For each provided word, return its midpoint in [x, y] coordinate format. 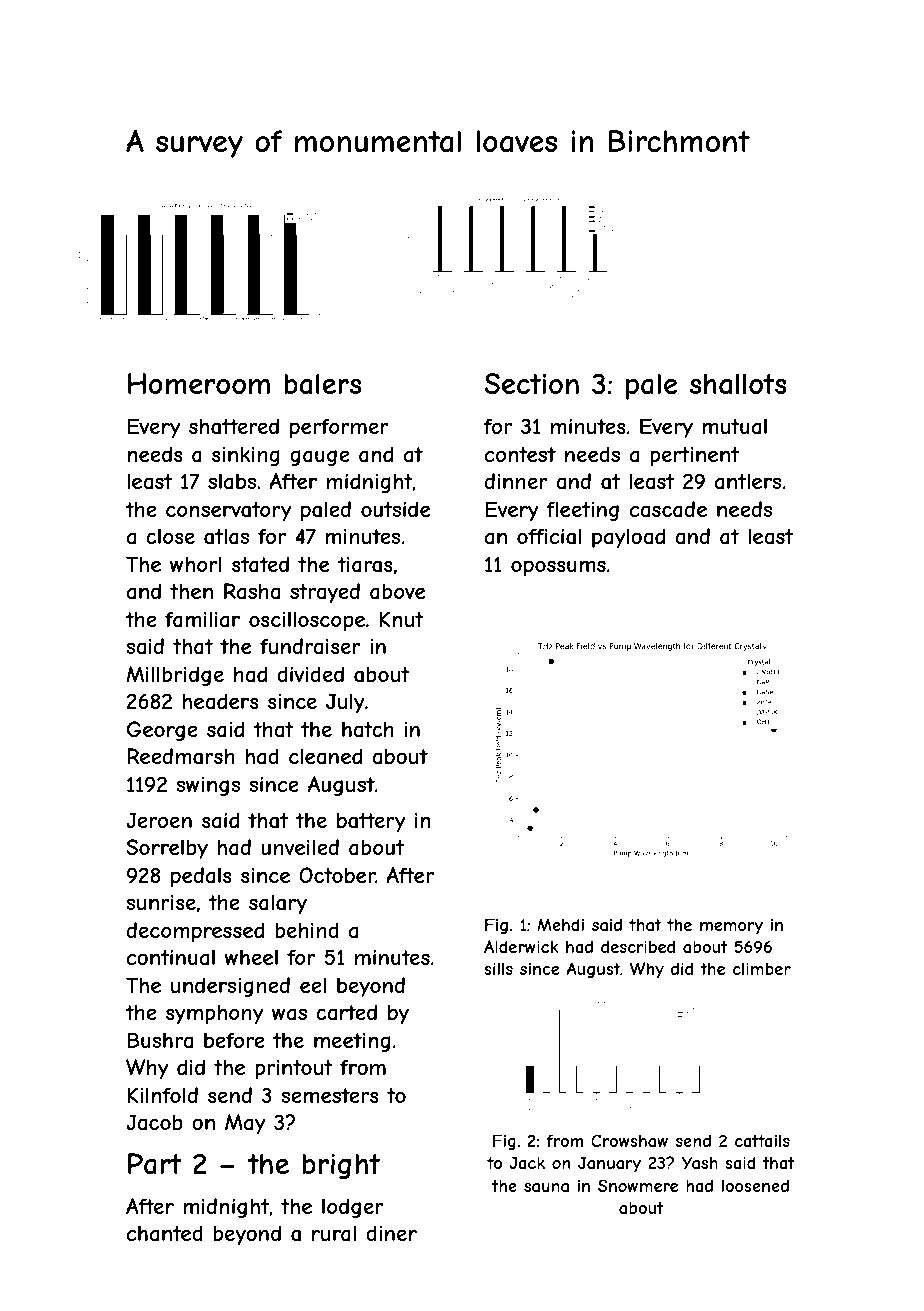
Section [531, 383]
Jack [527, 1162]
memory [731, 928]
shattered [234, 426]
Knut [401, 619]
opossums [558, 568]
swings [208, 786]
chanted [165, 1233]
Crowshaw [629, 1140]
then [191, 591]
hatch [368, 729]
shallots [738, 384]
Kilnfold [162, 1095]
